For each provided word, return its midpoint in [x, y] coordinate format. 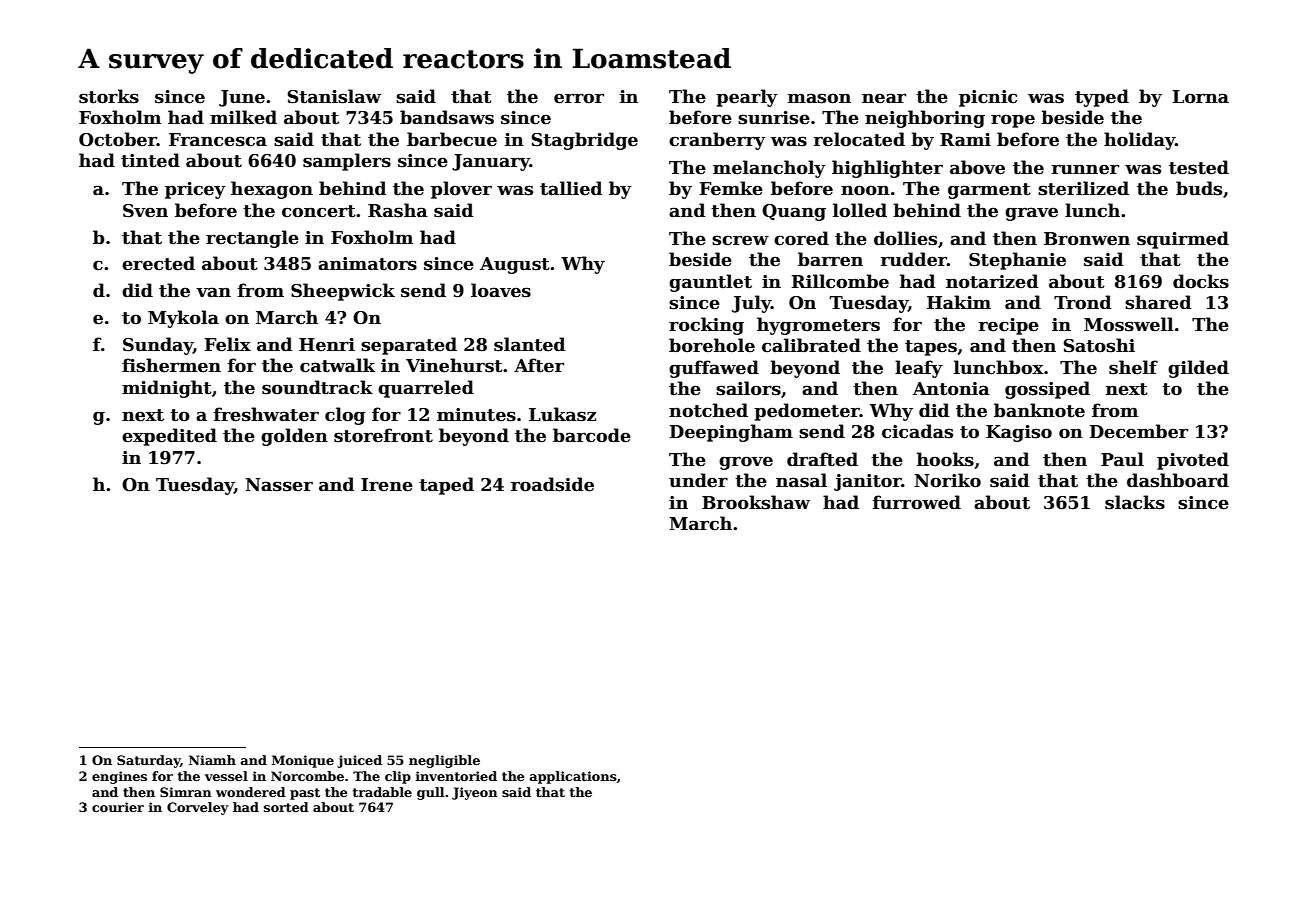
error [579, 98]
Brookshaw [756, 502]
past [305, 794]
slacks [1135, 502]
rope [1013, 121]
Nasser [279, 485]
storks [109, 96]
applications [573, 777]
